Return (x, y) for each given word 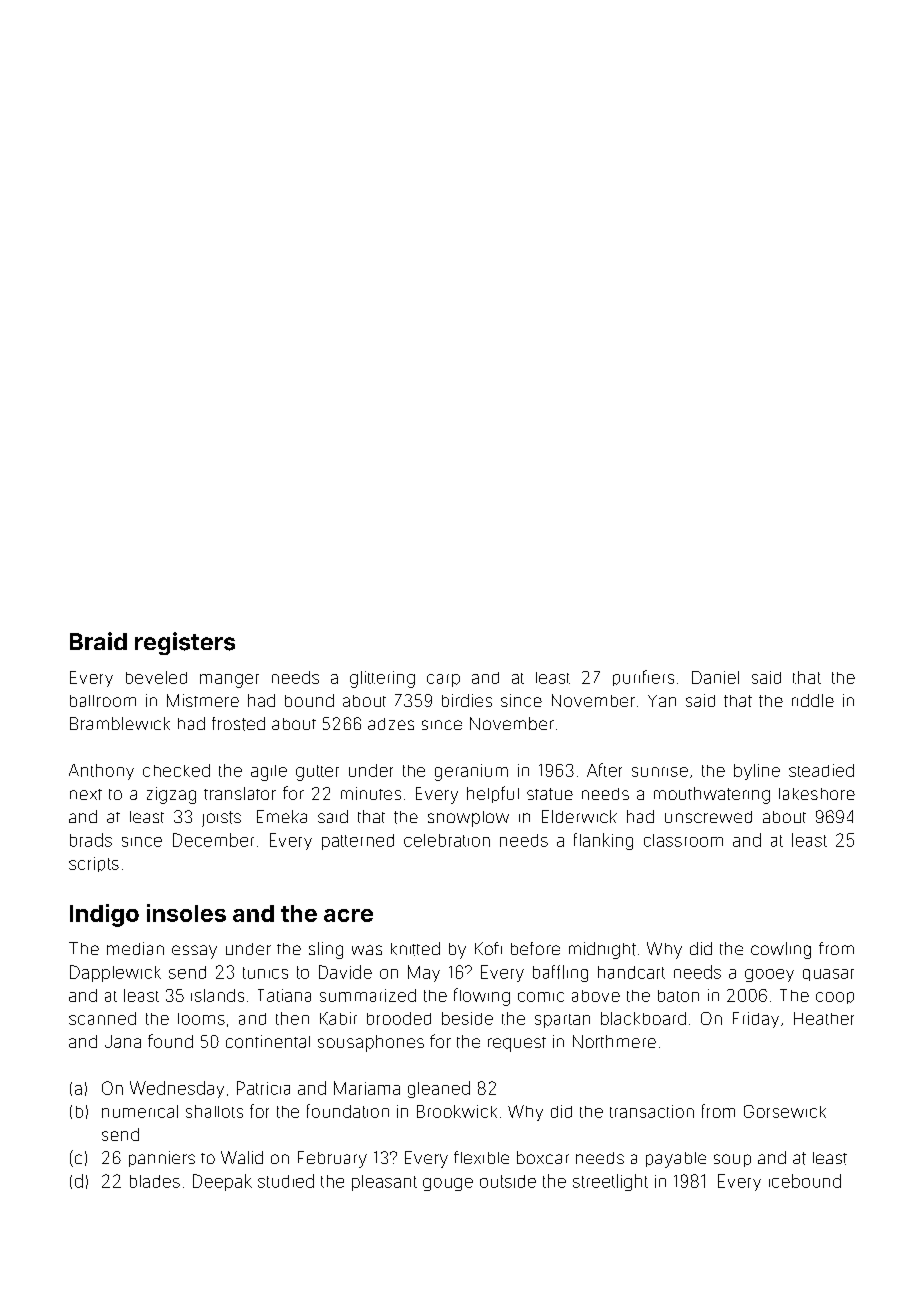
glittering (382, 679)
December (213, 840)
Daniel (715, 677)
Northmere (614, 1041)
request (517, 1044)
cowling (781, 950)
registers (185, 643)
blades (155, 1181)
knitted (415, 949)
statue (550, 794)
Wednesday (177, 1089)
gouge (448, 1184)
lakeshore (817, 794)
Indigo (104, 915)
